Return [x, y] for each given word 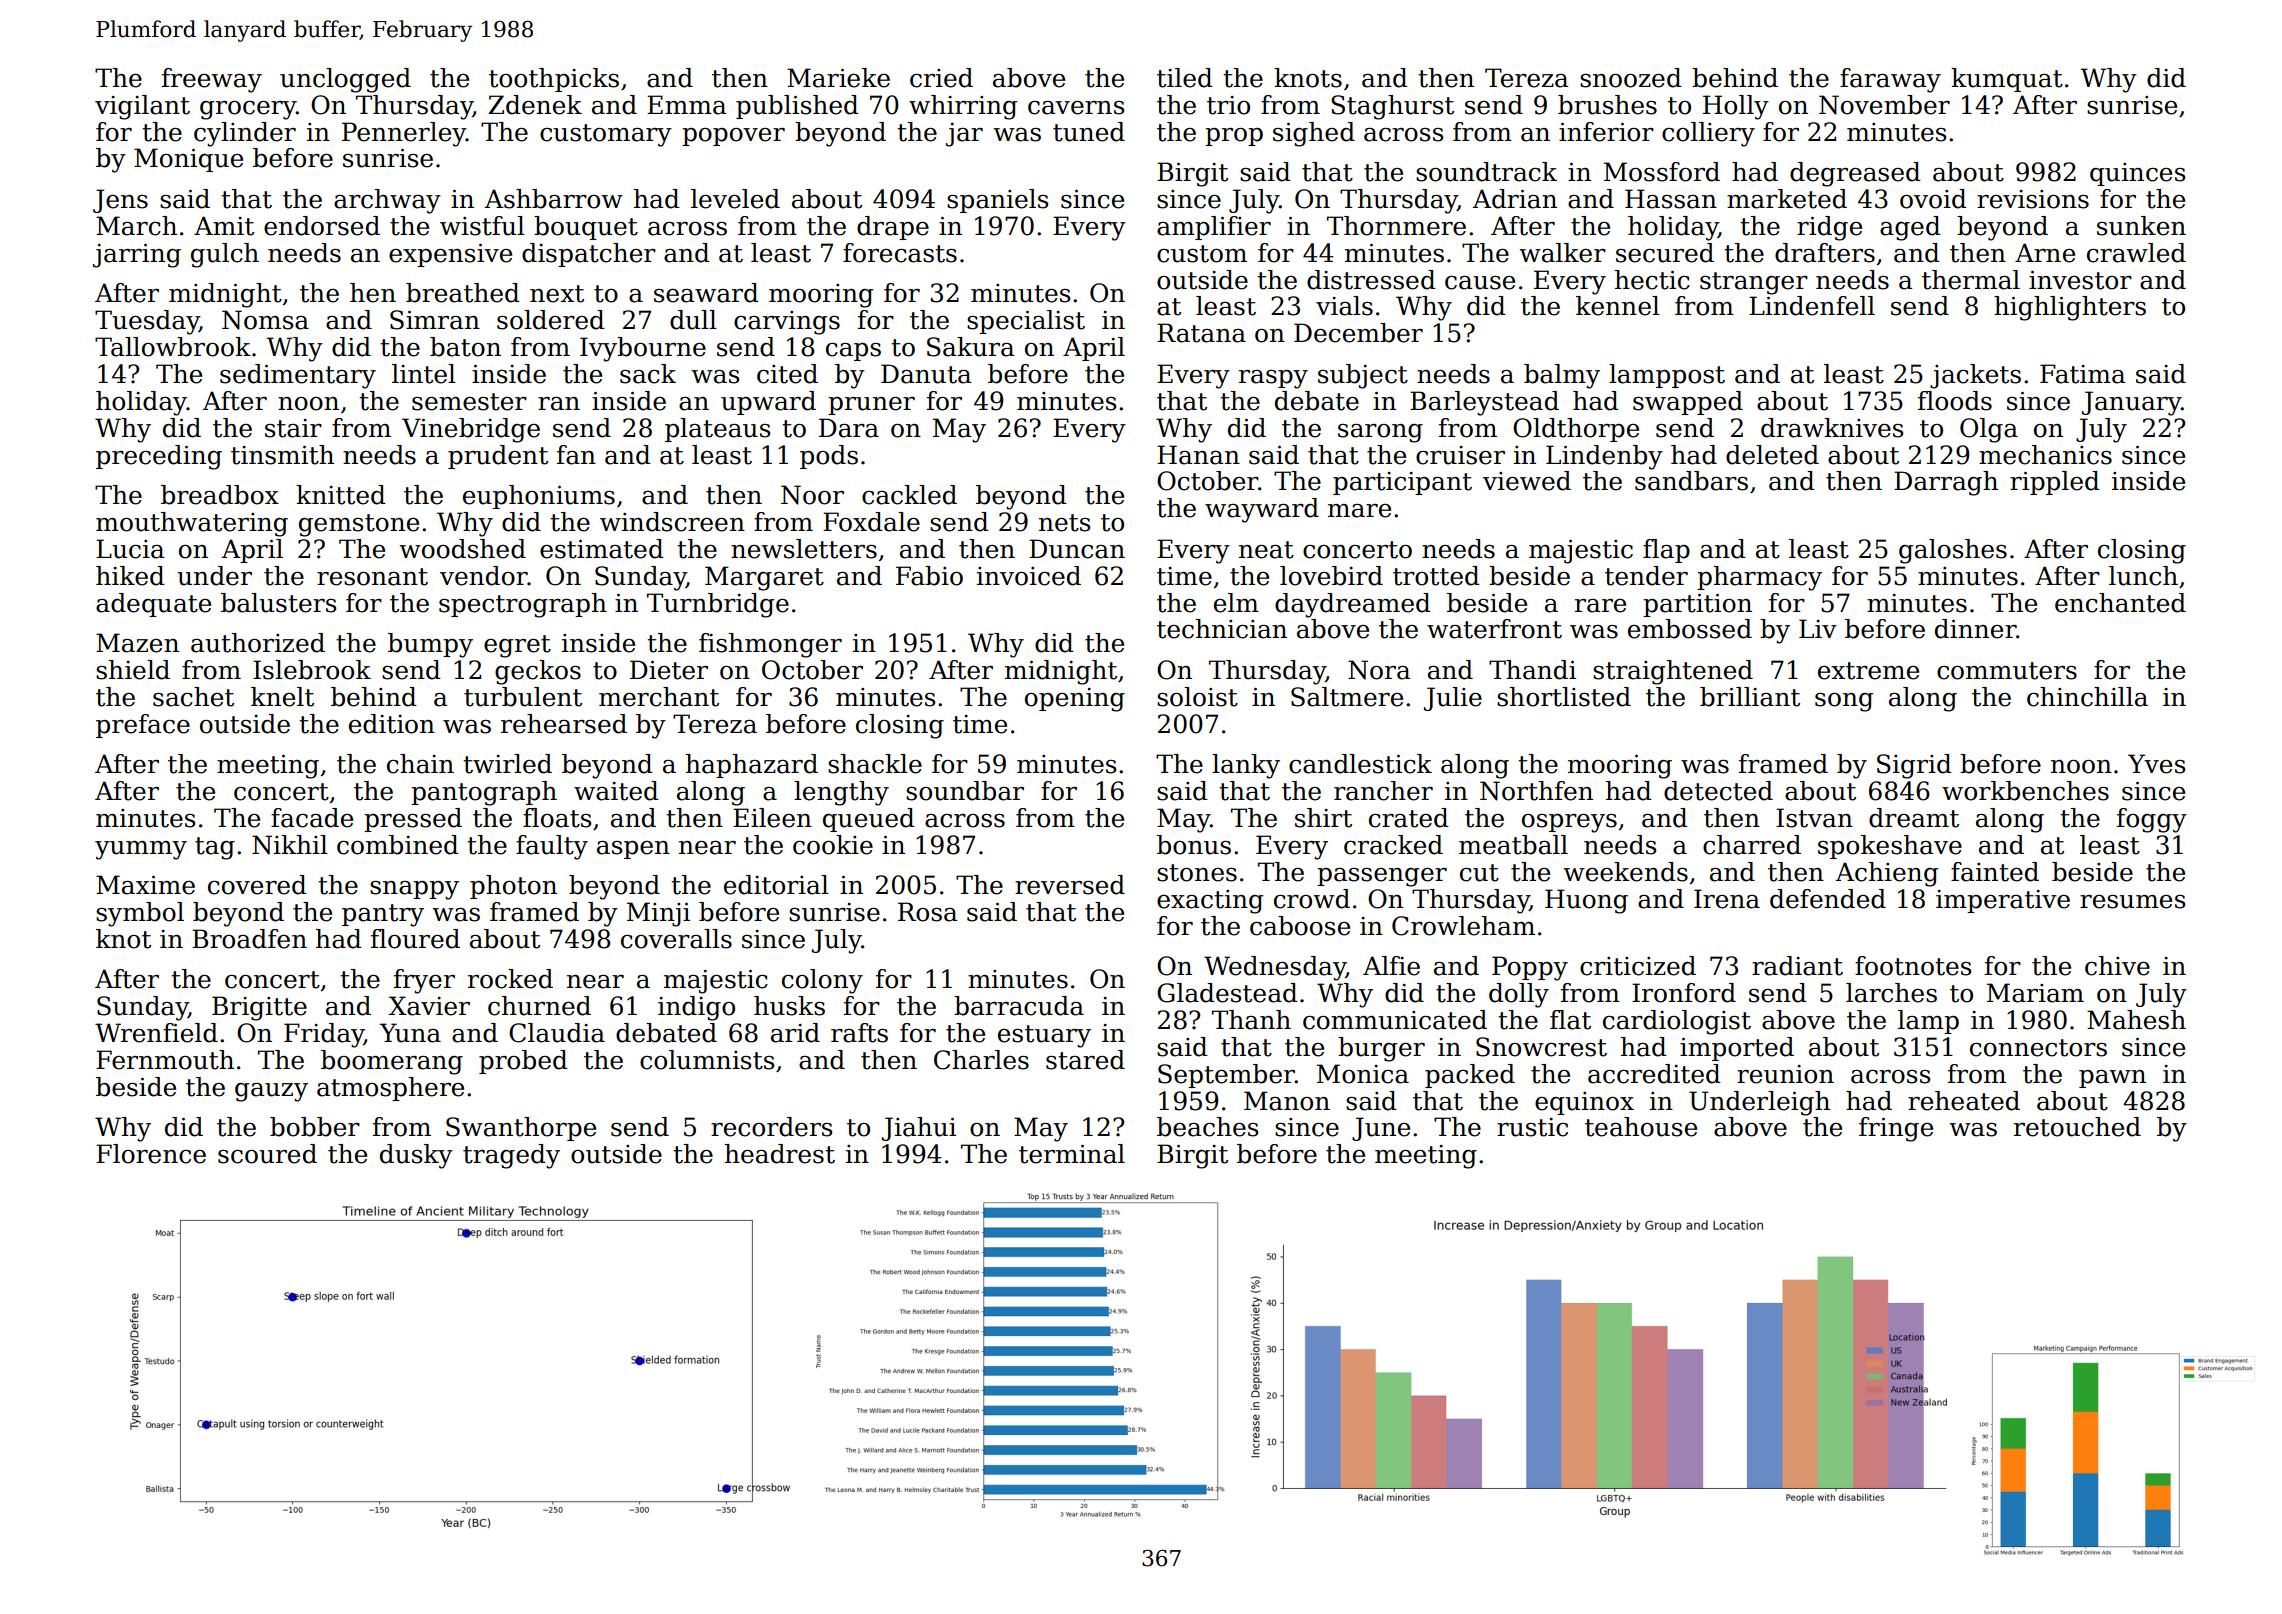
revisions [2033, 199]
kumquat [2007, 80]
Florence [151, 1154]
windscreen [672, 522]
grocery [248, 110]
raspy [1273, 379]
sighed [1314, 134]
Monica [1363, 1074]
